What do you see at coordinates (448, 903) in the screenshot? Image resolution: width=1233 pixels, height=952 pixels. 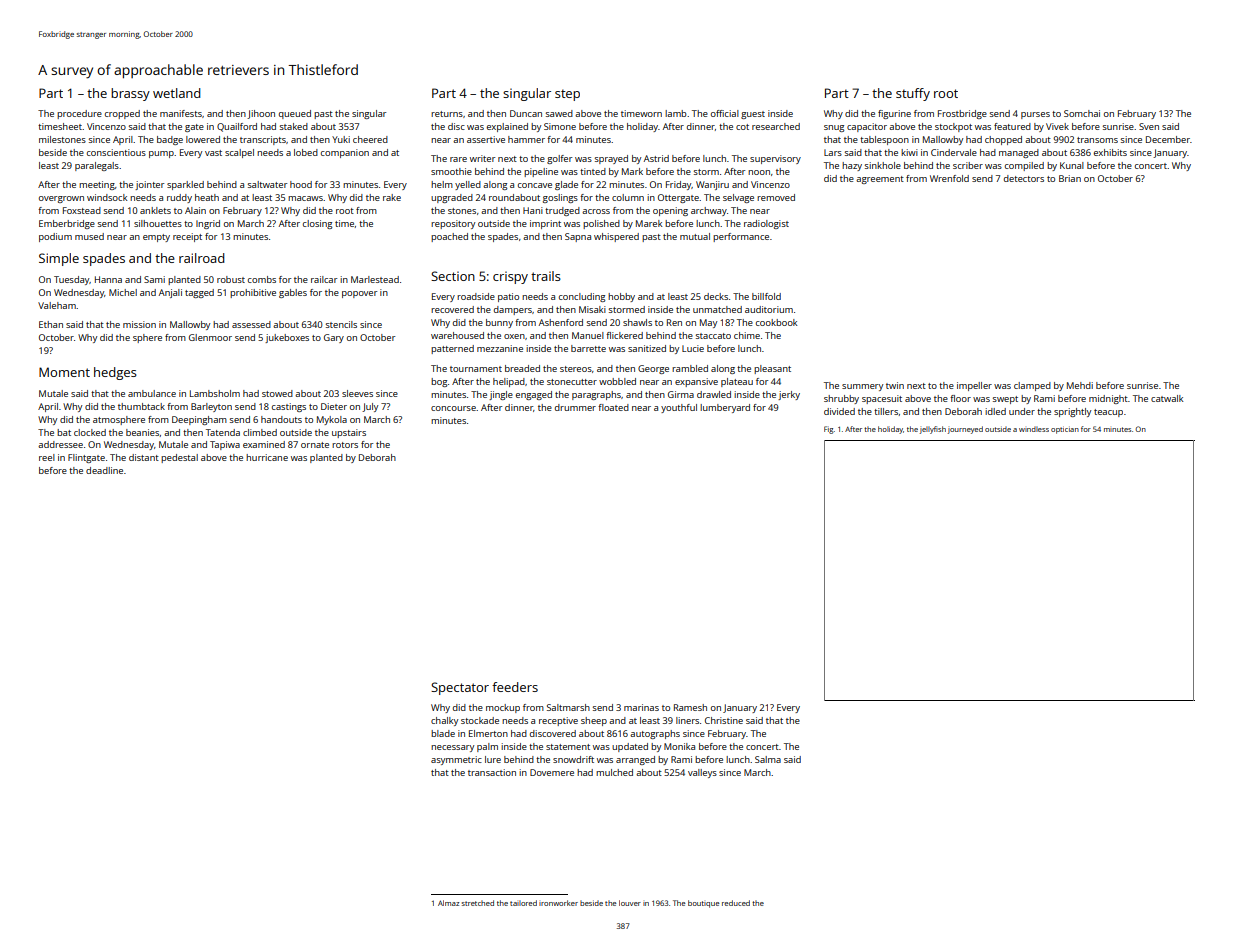 I see `Almaz` at bounding box center [448, 903].
